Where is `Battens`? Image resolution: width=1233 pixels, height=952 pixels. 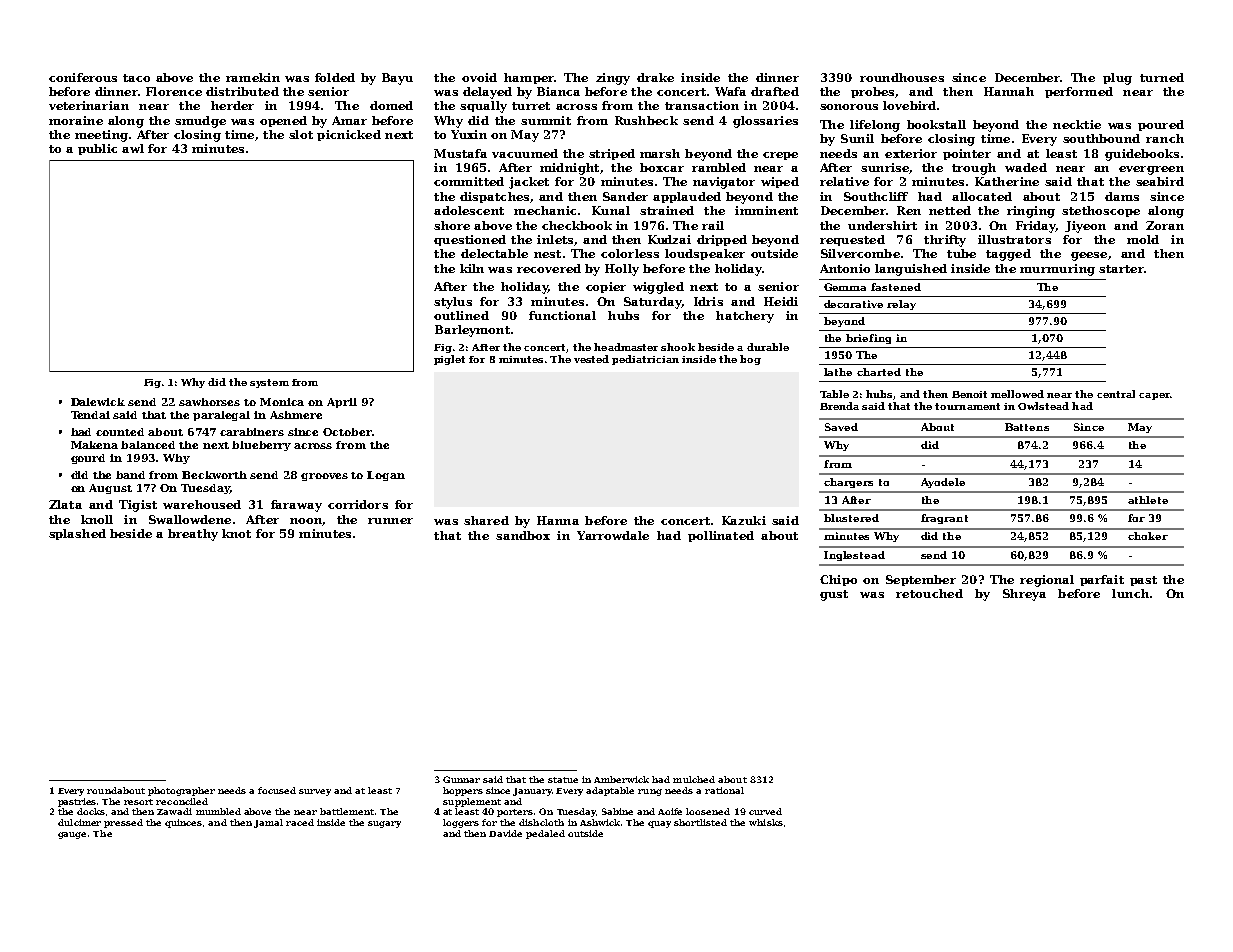
Battens is located at coordinates (1027, 427).
